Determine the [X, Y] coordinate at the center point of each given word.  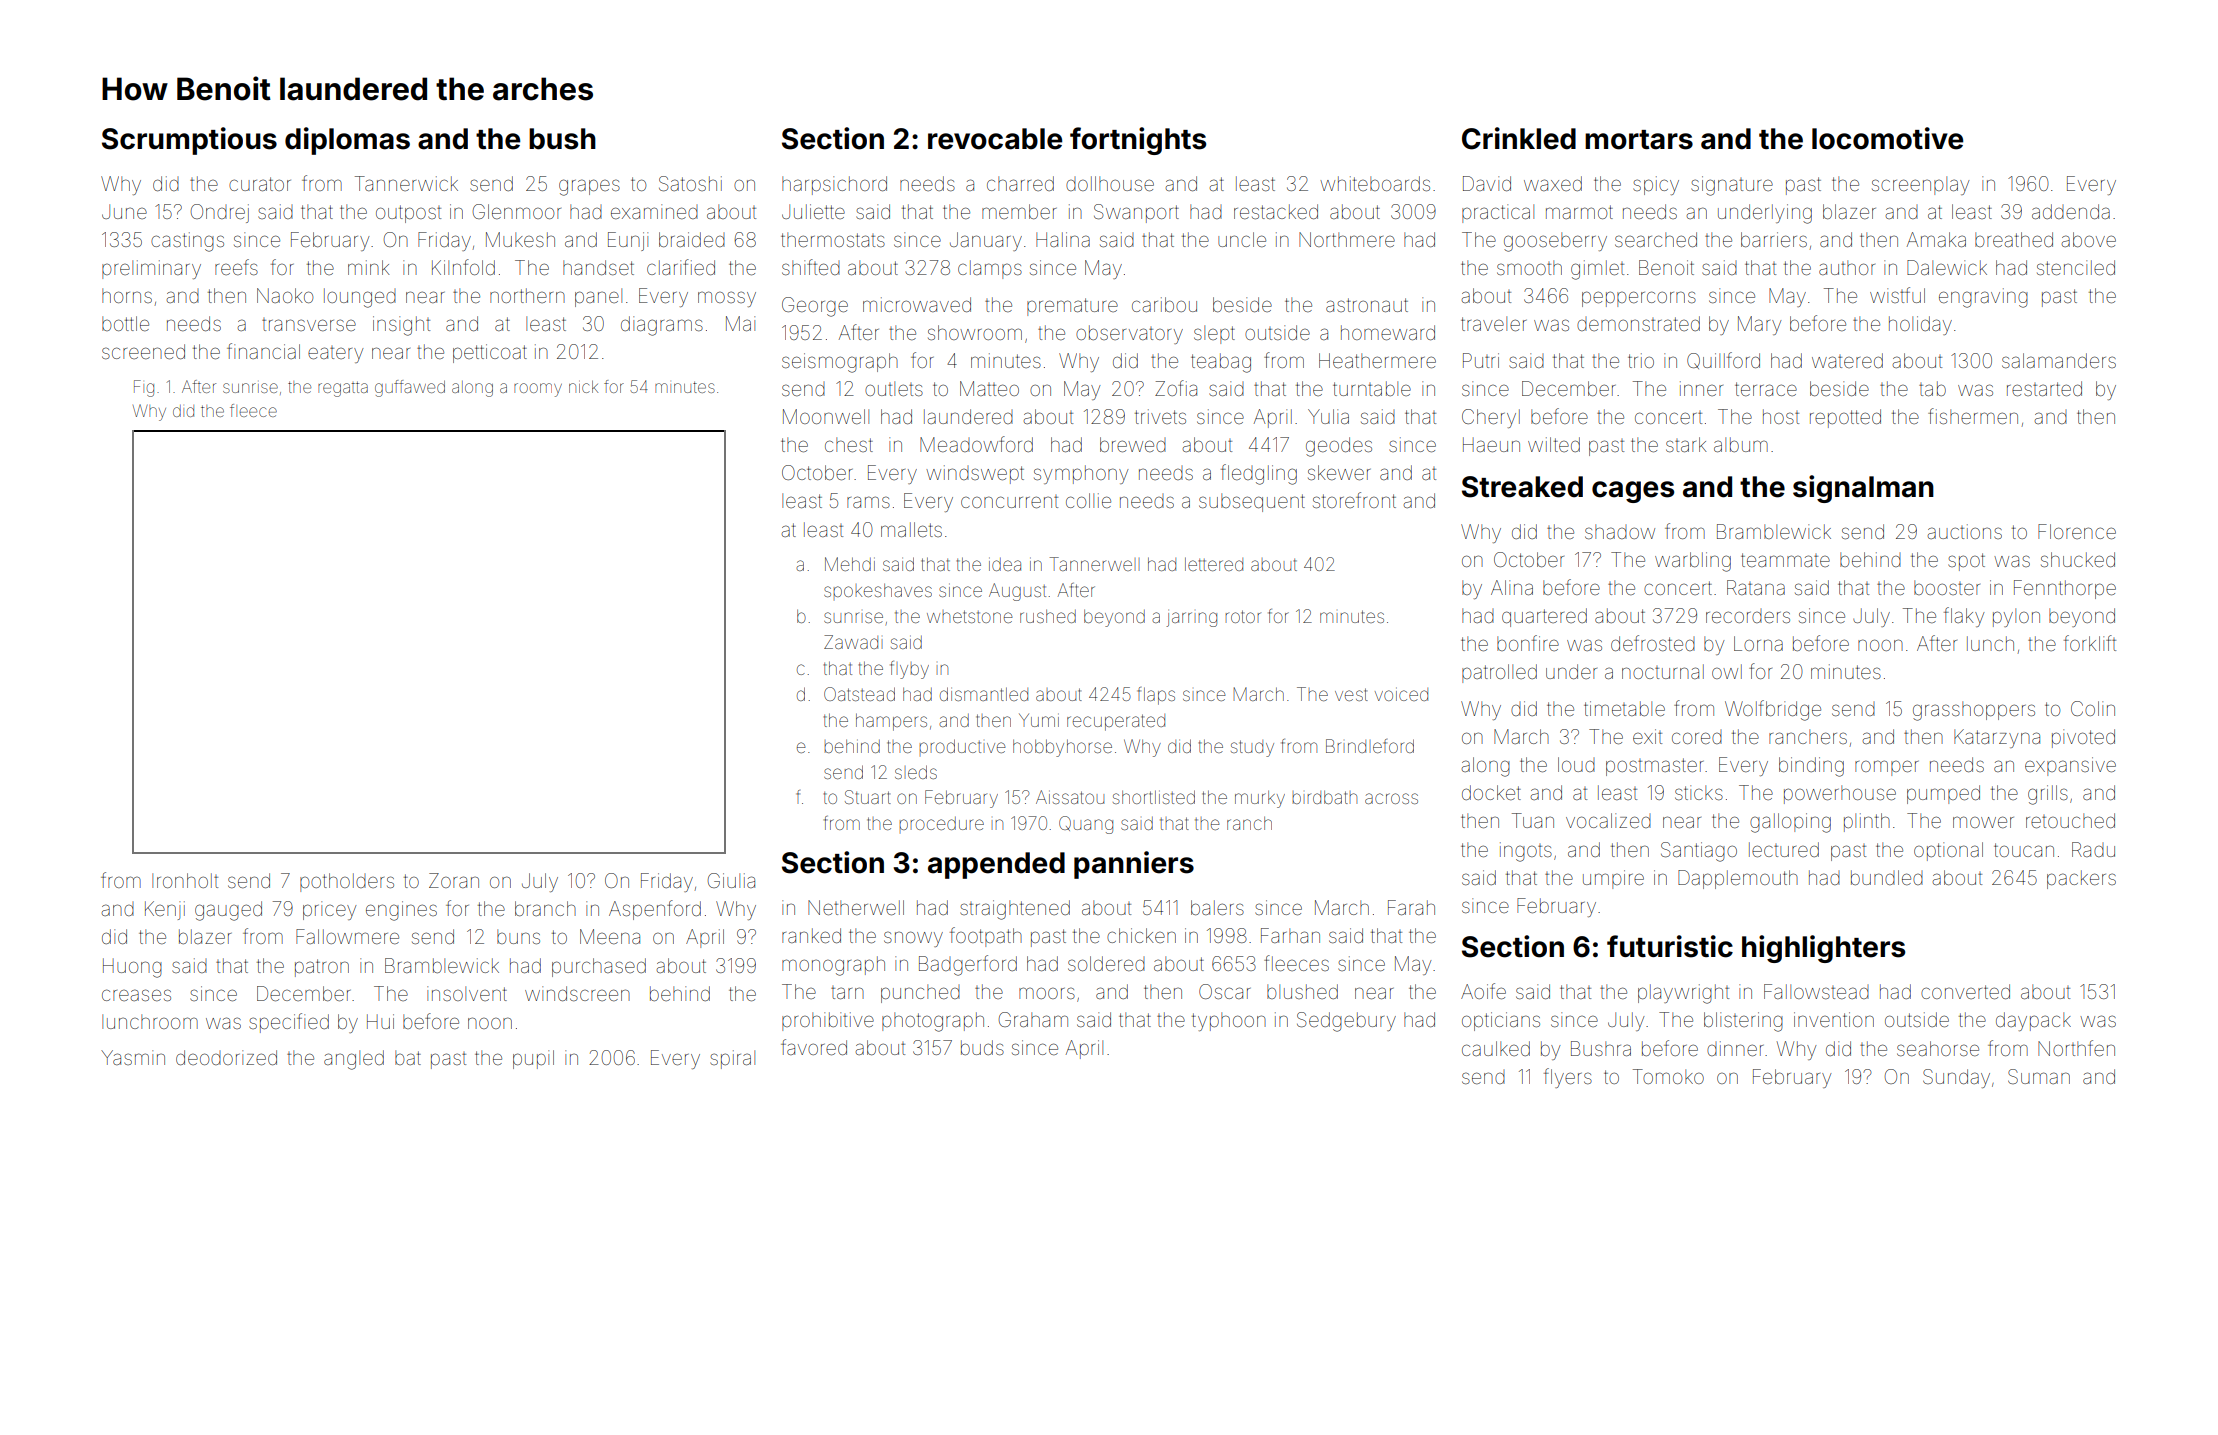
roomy [538, 390]
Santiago [1699, 852]
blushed [1302, 991]
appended [996, 865]
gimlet [1597, 270]
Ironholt [185, 880]
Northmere [1347, 239]
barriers [1774, 239]
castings [187, 242]
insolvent [467, 993]
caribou [1164, 304]
